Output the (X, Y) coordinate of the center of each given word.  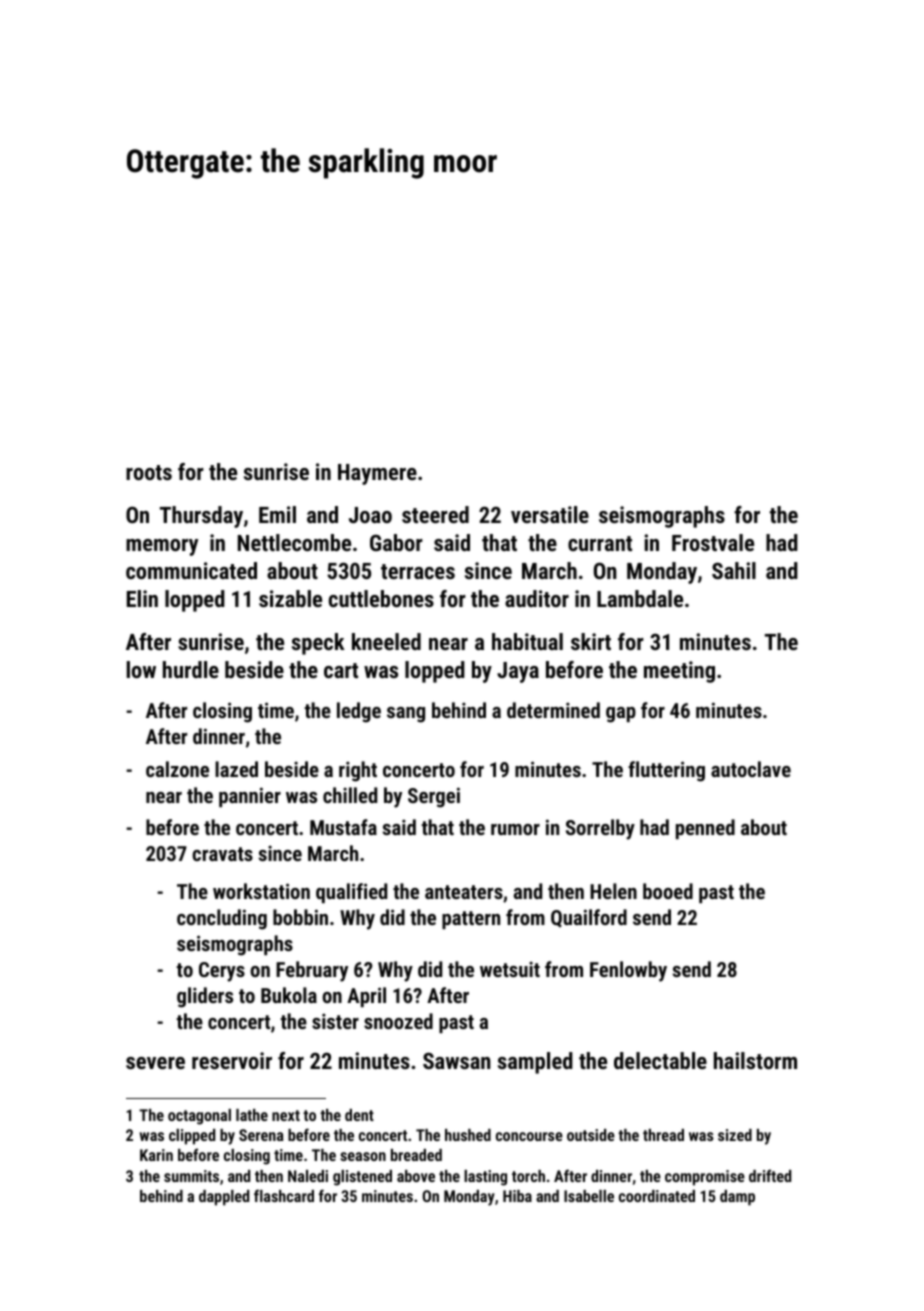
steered (435, 514)
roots (149, 472)
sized (735, 1135)
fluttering (666, 771)
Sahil (734, 570)
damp (737, 1198)
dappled (224, 1198)
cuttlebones (381, 598)
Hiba (517, 1196)
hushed (468, 1135)
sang (406, 715)
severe (155, 1063)
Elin (142, 598)
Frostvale (713, 542)
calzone (177, 769)
